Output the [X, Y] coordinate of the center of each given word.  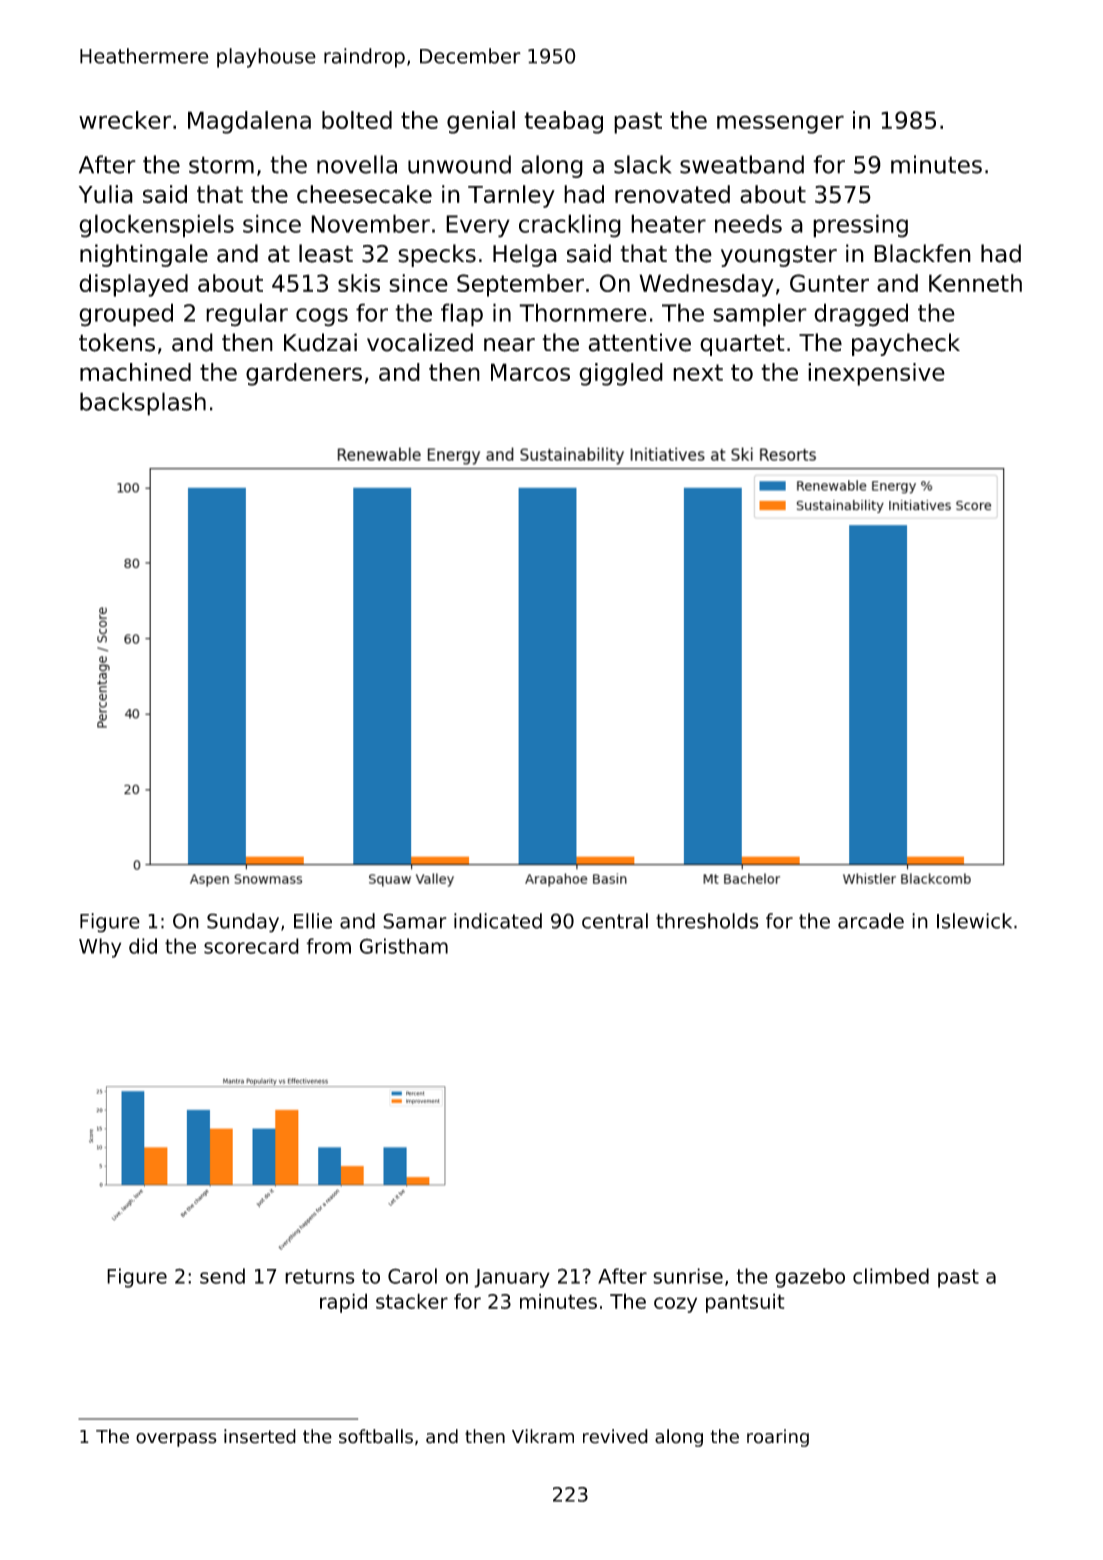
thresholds [707, 921]
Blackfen [922, 253]
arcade [871, 921]
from [328, 946]
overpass [176, 1440]
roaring [778, 1438]
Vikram [543, 1436]
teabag [563, 122]
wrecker [125, 120]
